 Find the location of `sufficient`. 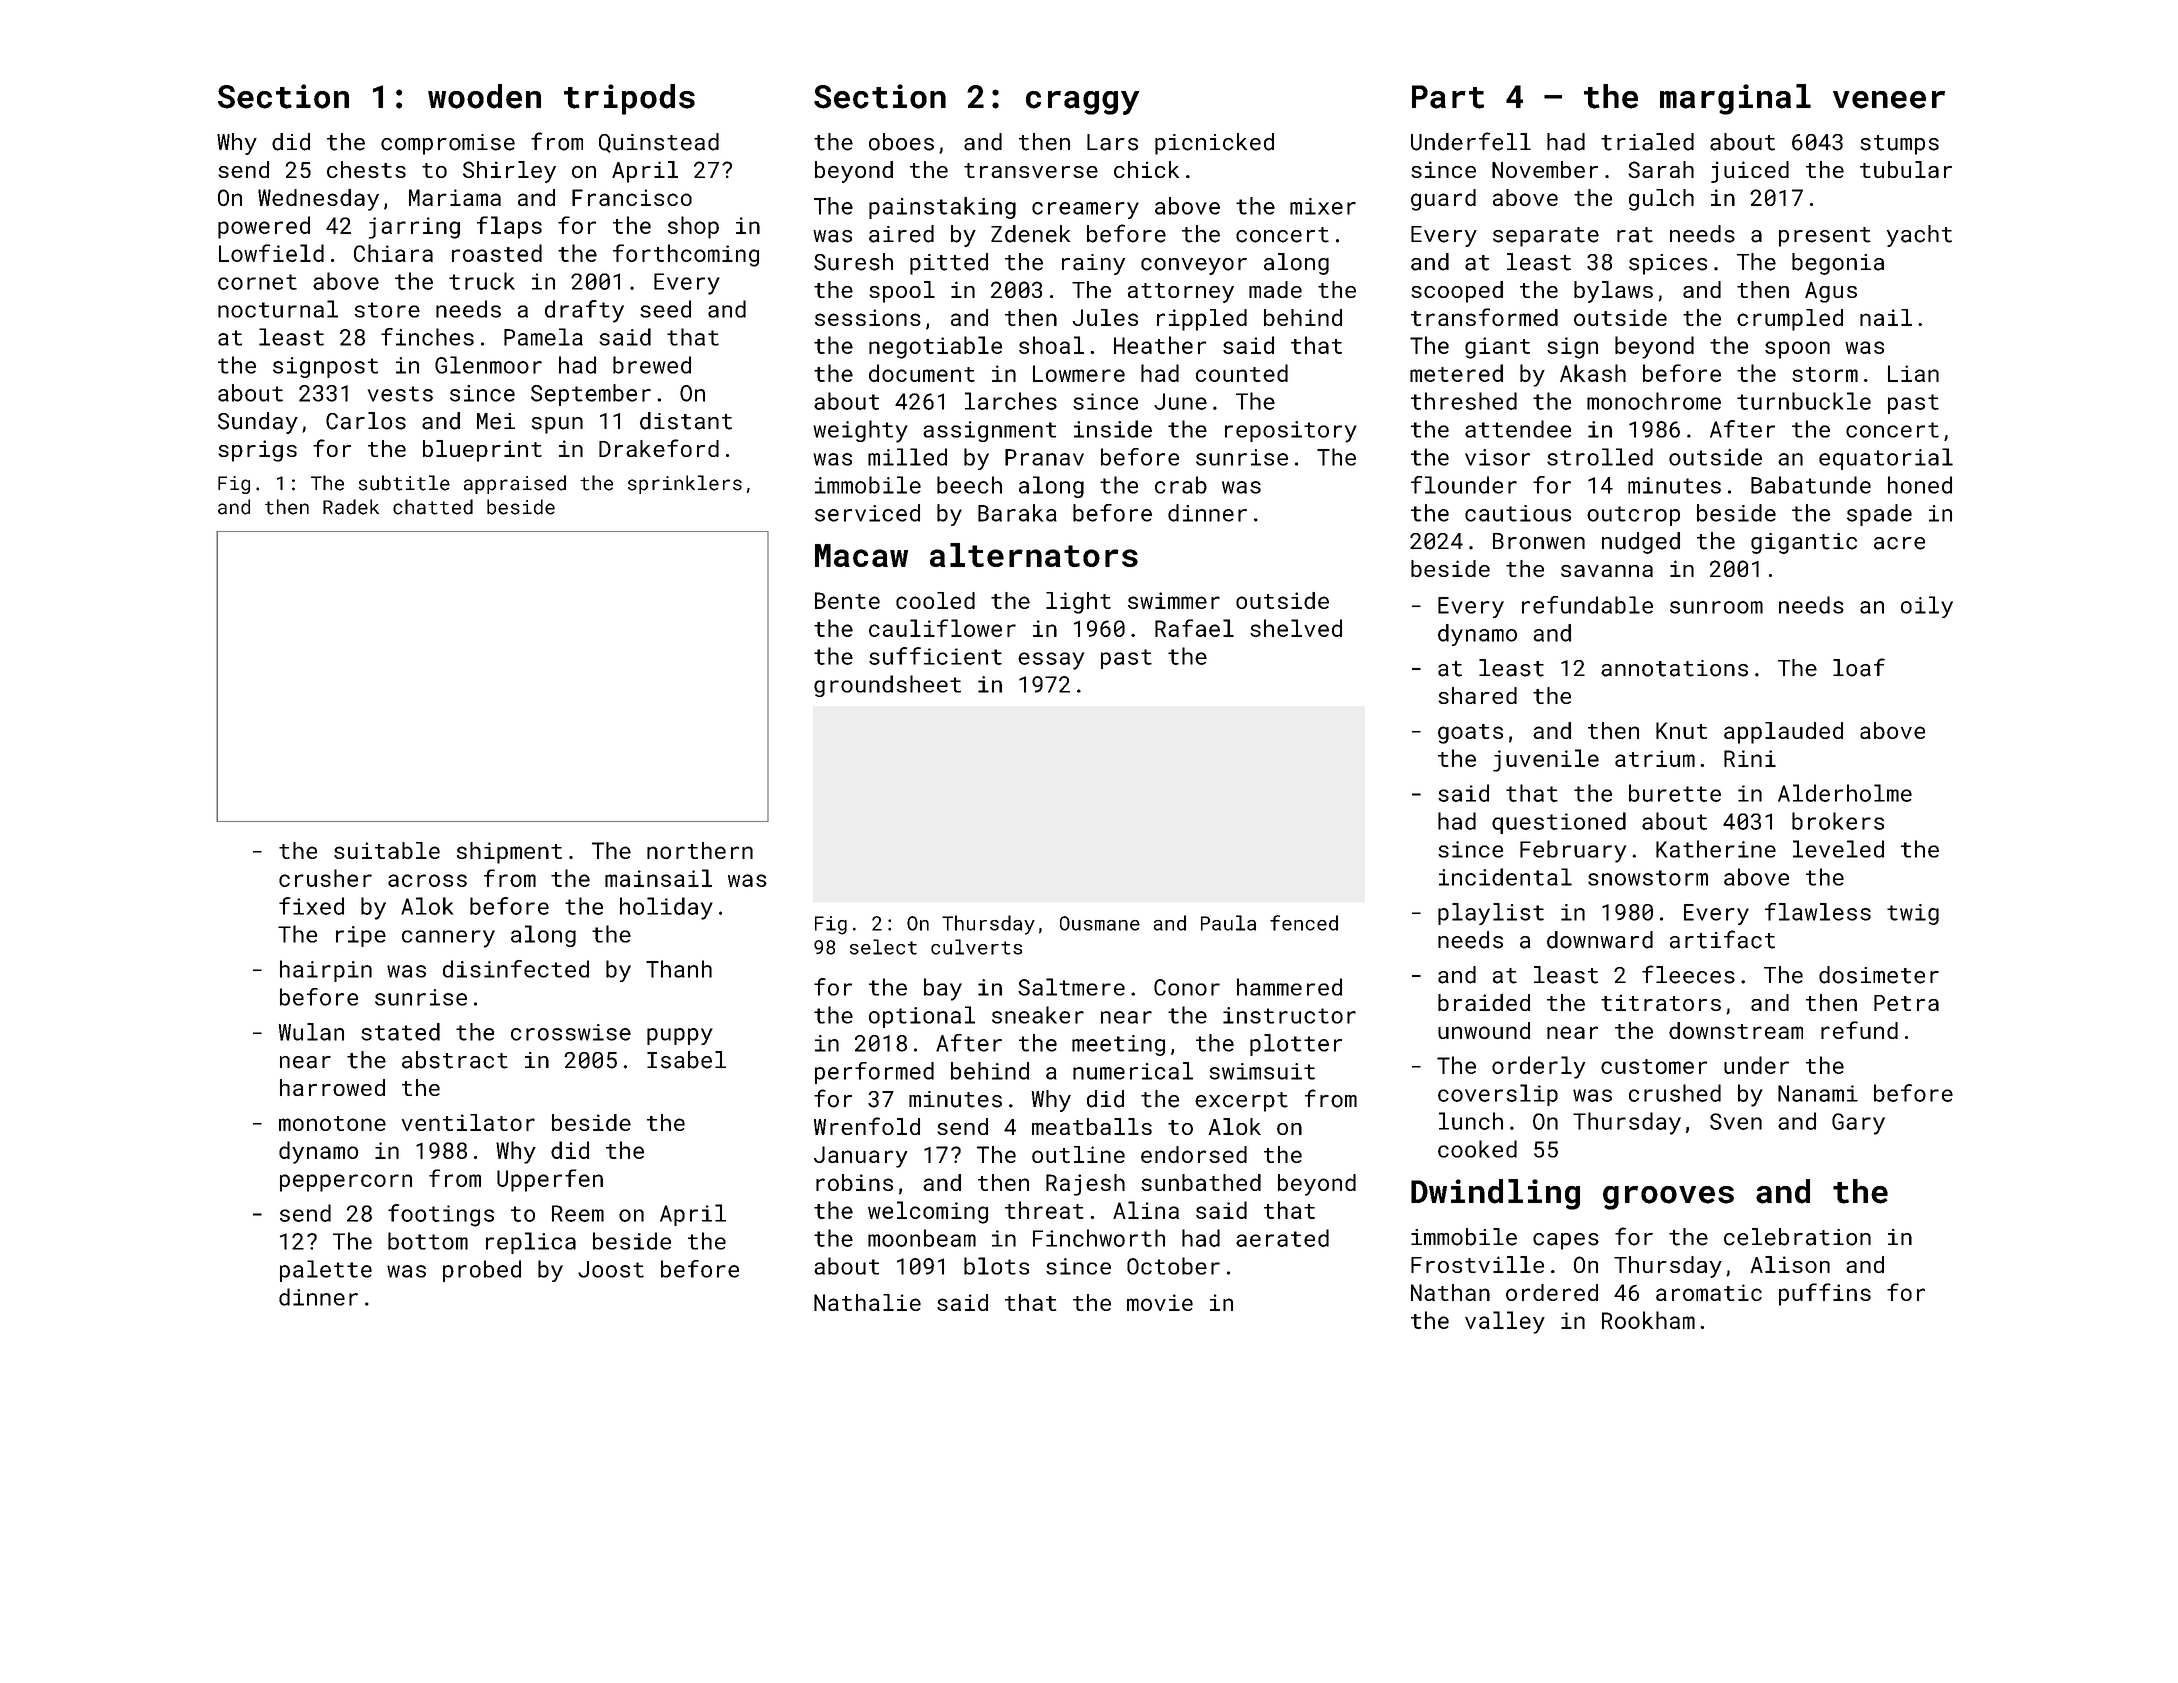

sufficient is located at coordinates (935, 656).
